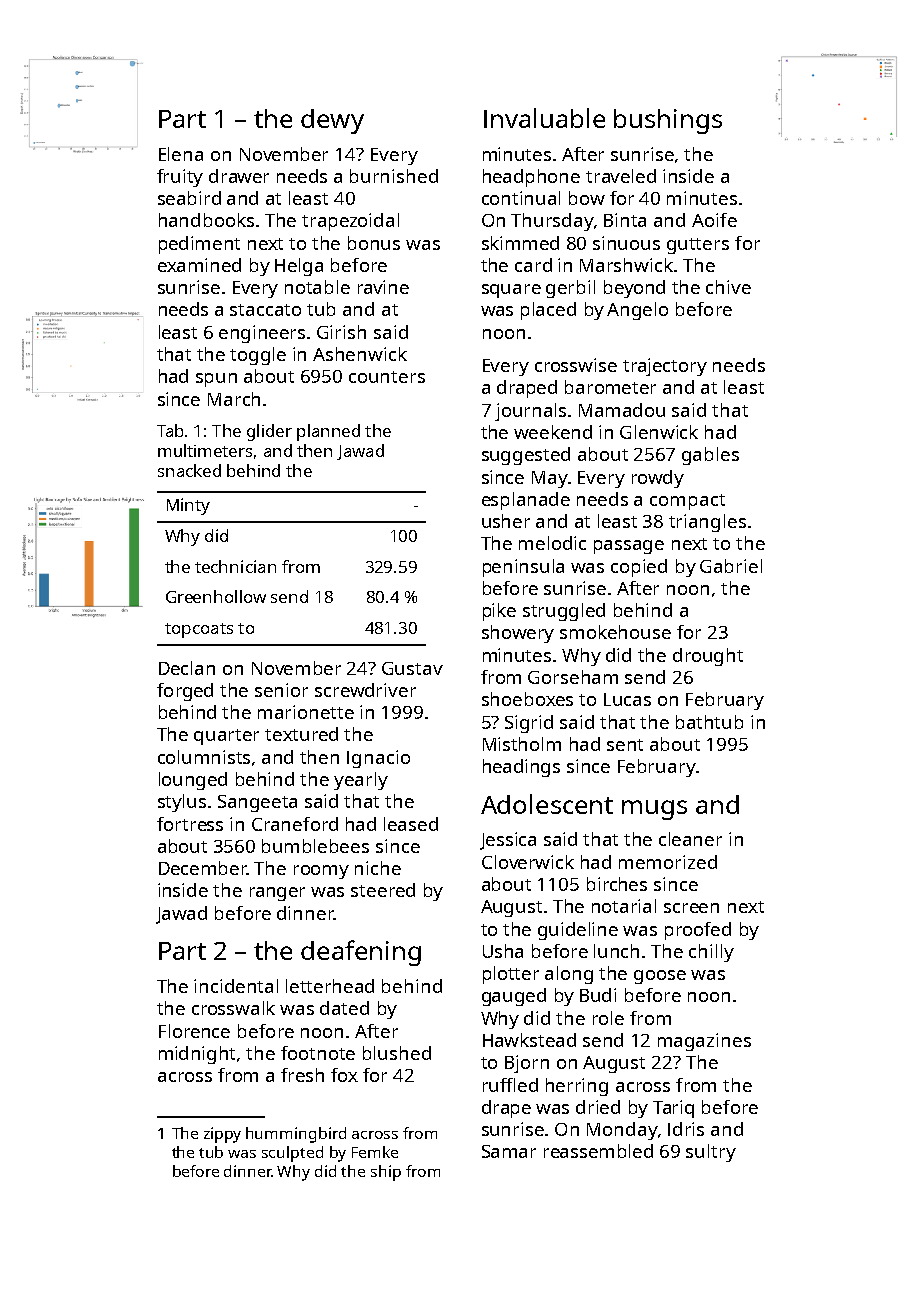 Image resolution: width=924 pixels, height=1311 pixels. What do you see at coordinates (710, 456) in the screenshot?
I see `gables` at bounding box center [710, 456].
